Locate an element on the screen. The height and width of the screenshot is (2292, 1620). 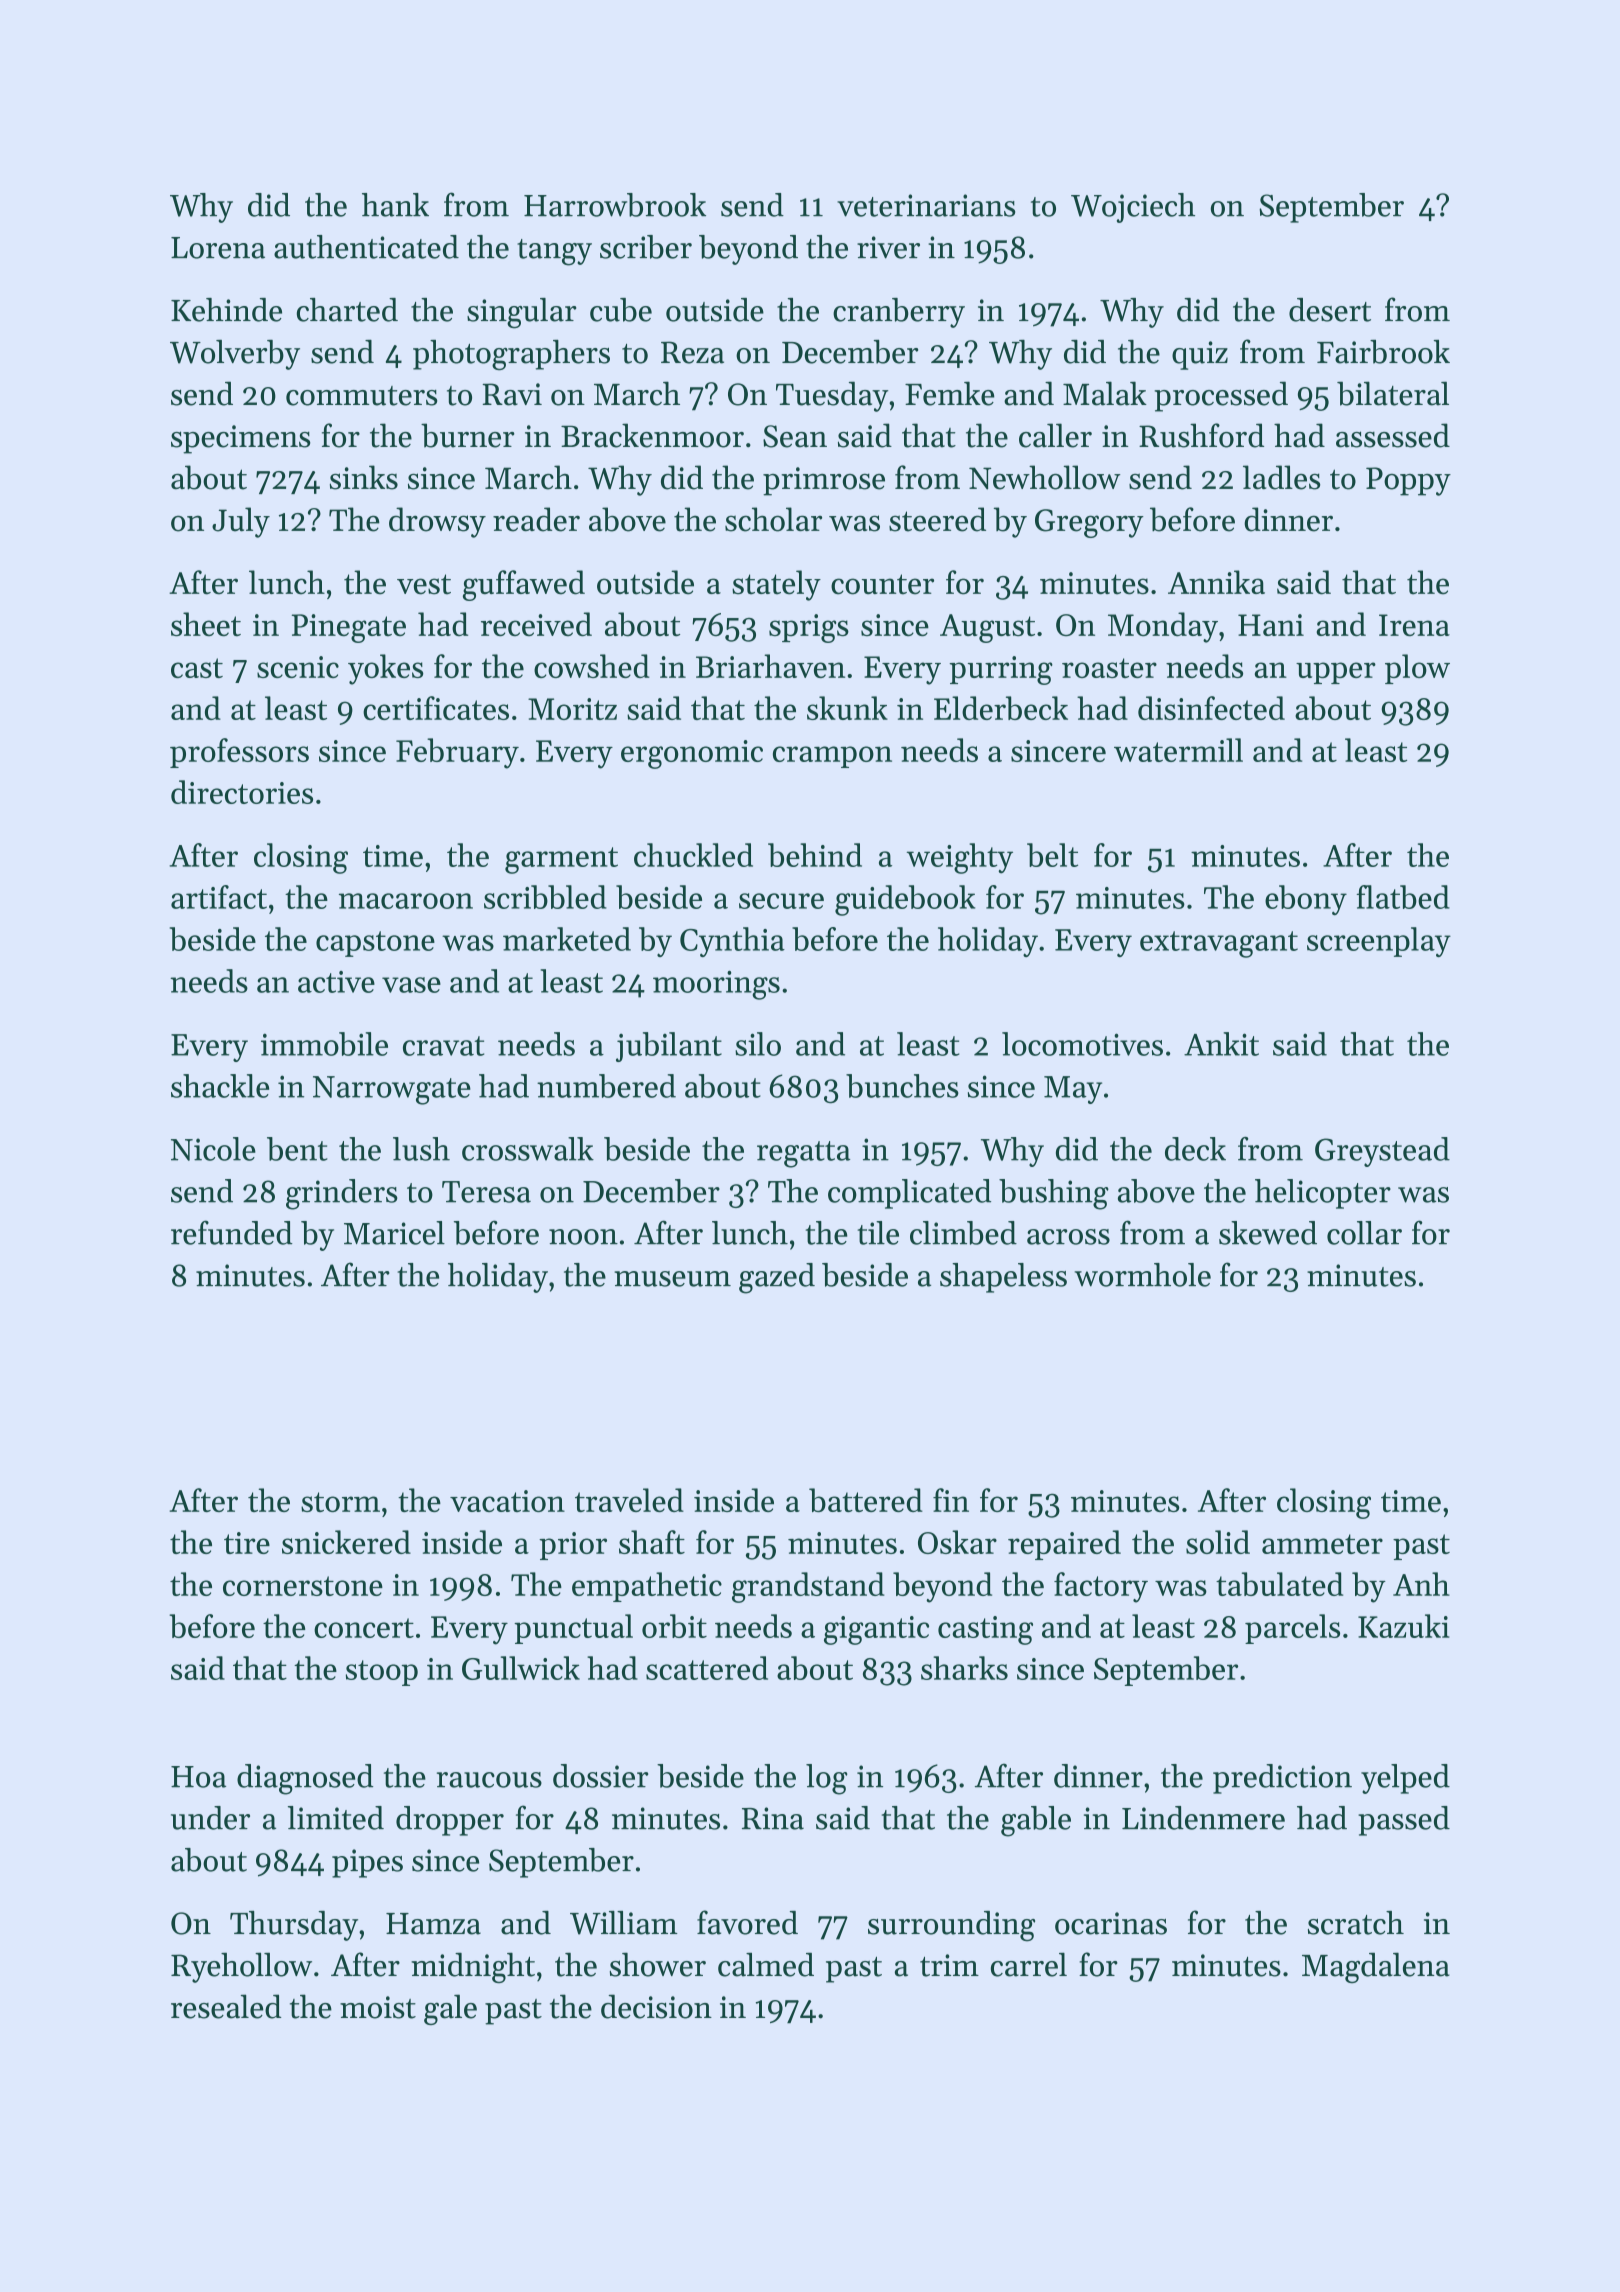
shapeless is located at coordinates (1003, 1278).
